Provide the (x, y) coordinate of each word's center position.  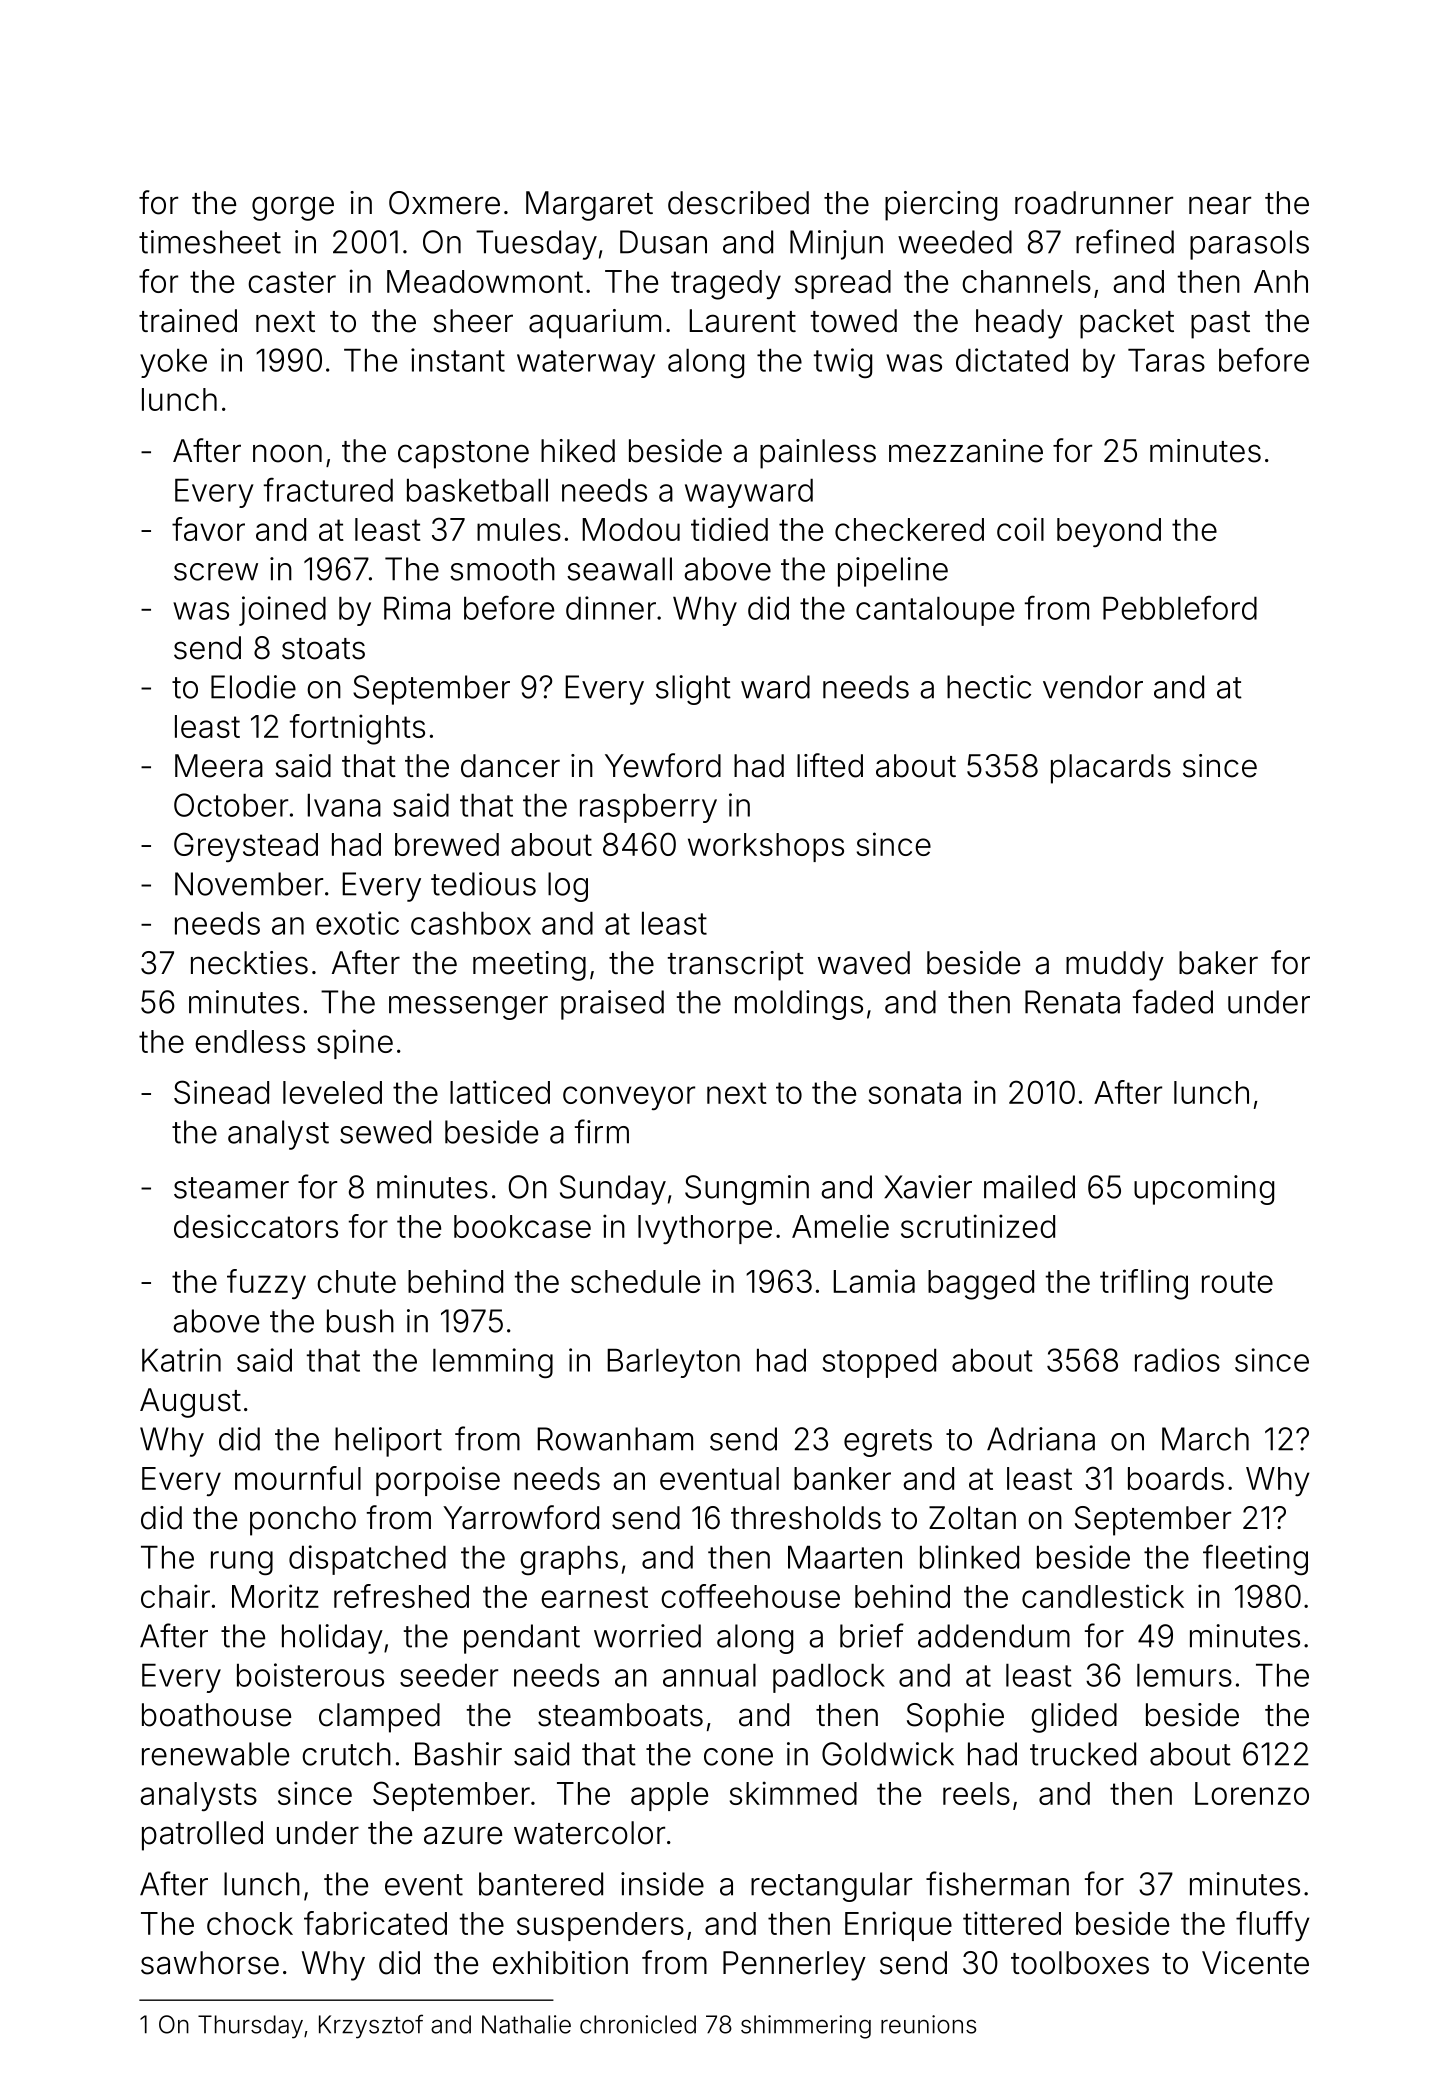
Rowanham (615, 1439)
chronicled (638, 2024)
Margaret (589, 206)
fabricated (375, 1923)
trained (188, 321)
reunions (928, 2024)
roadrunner (1094, 203)
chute (356, 1281)
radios (1177, 1360)
